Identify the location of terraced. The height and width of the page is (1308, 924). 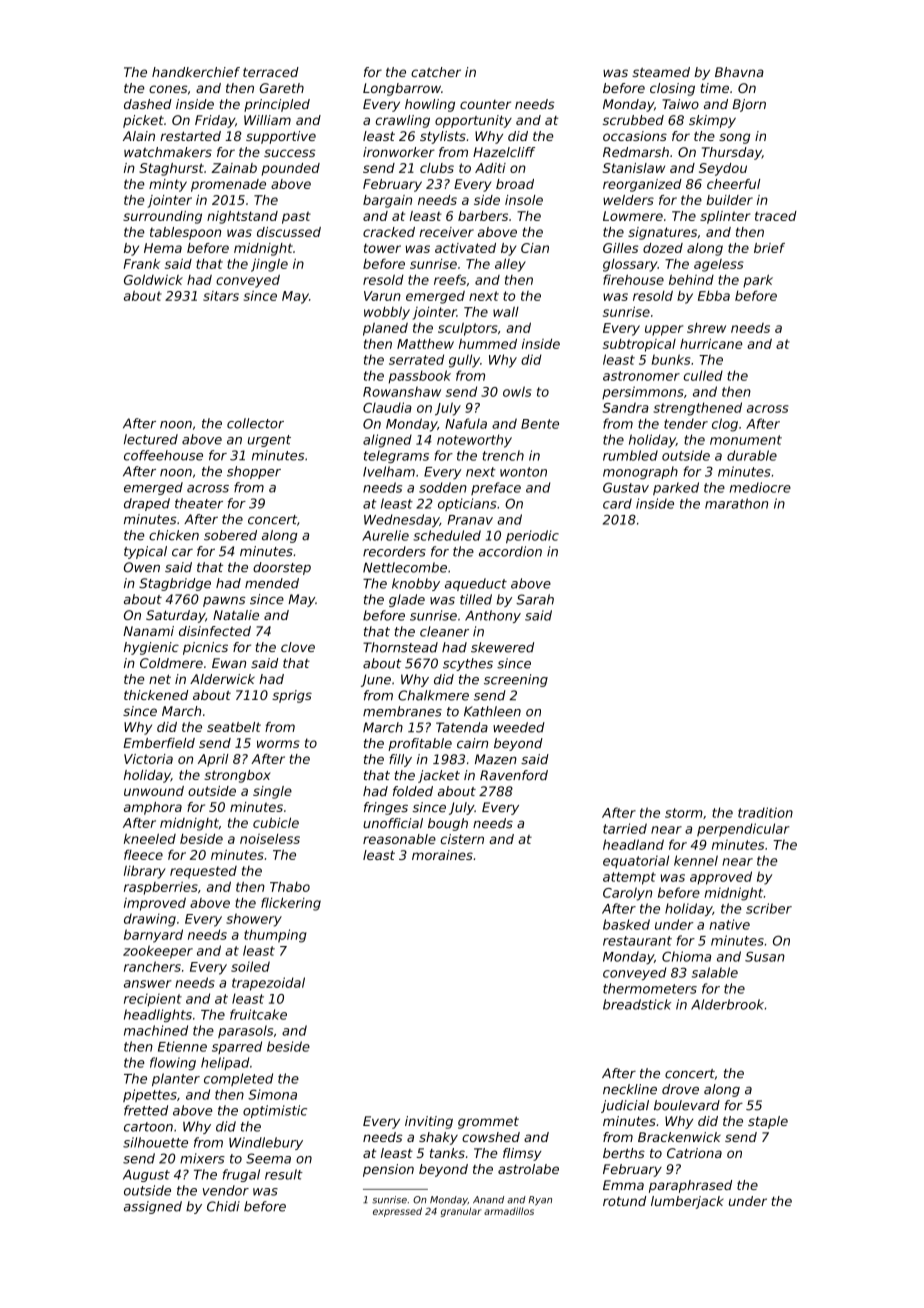
(271, 72).
